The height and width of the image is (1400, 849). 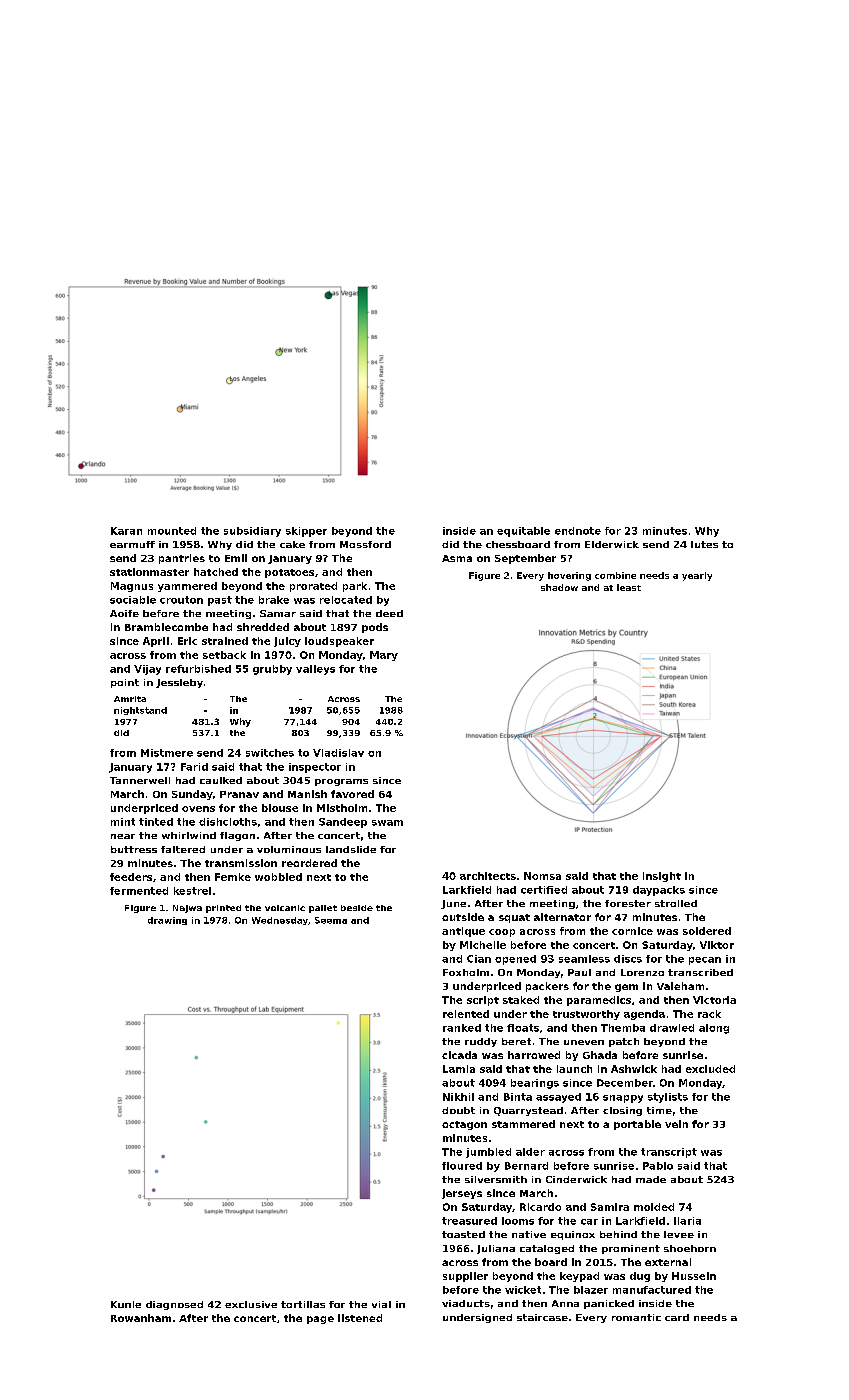 I want to click on Vladislav, so click(x=338, y=753).
